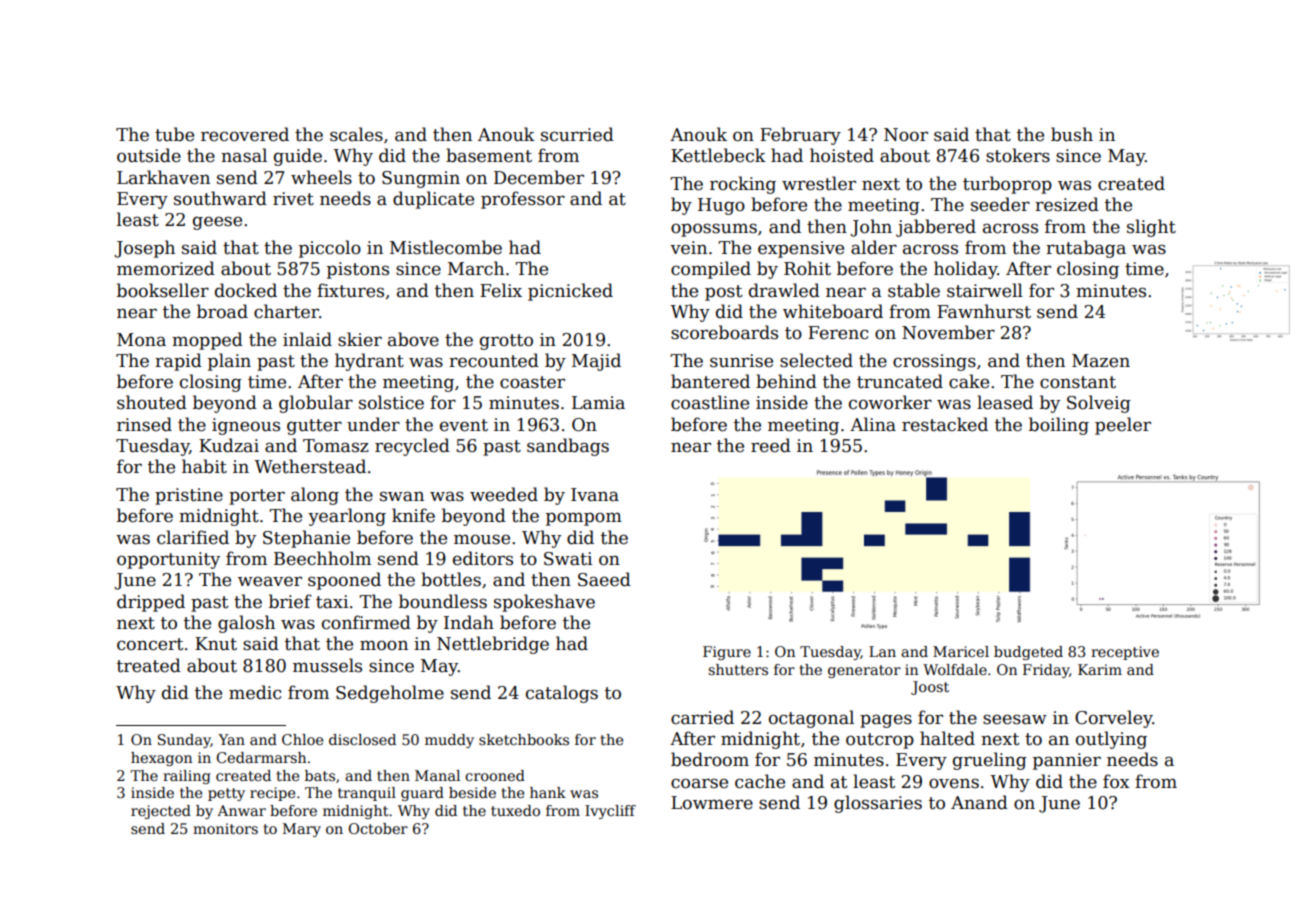  I want to click on grotto, so click(506, 342).
